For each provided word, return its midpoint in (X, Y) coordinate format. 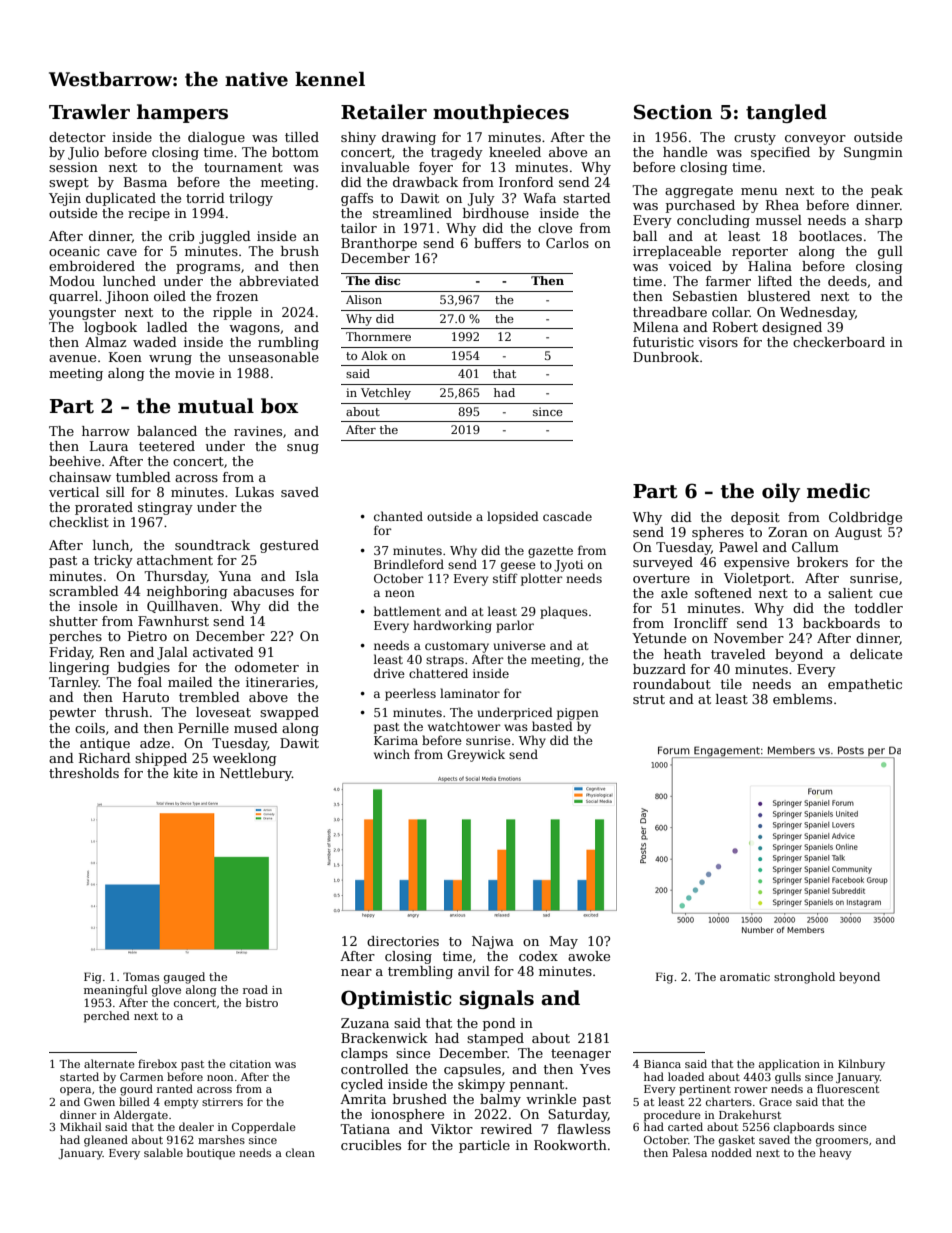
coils (90, 728)
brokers (822, 562)
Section (673, 112)
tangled (786, 113)
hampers (182, 113)
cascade (567, 516)
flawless (583, 1129)
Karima (396, 740)
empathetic (865, 685)
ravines (258, 431)
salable (163, 1152)
